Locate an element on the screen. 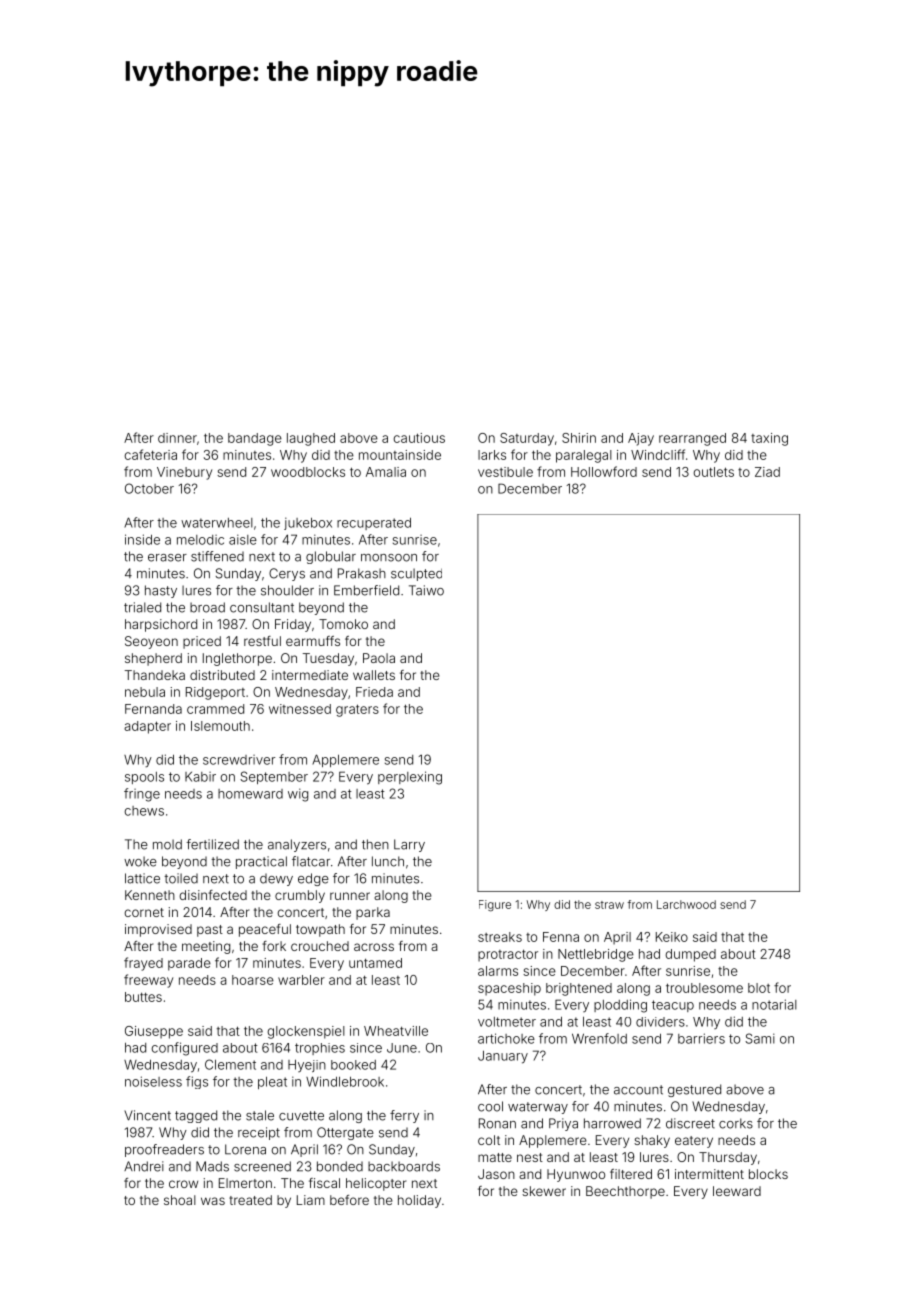  Vincent is located at coordinates (147, 1115).
